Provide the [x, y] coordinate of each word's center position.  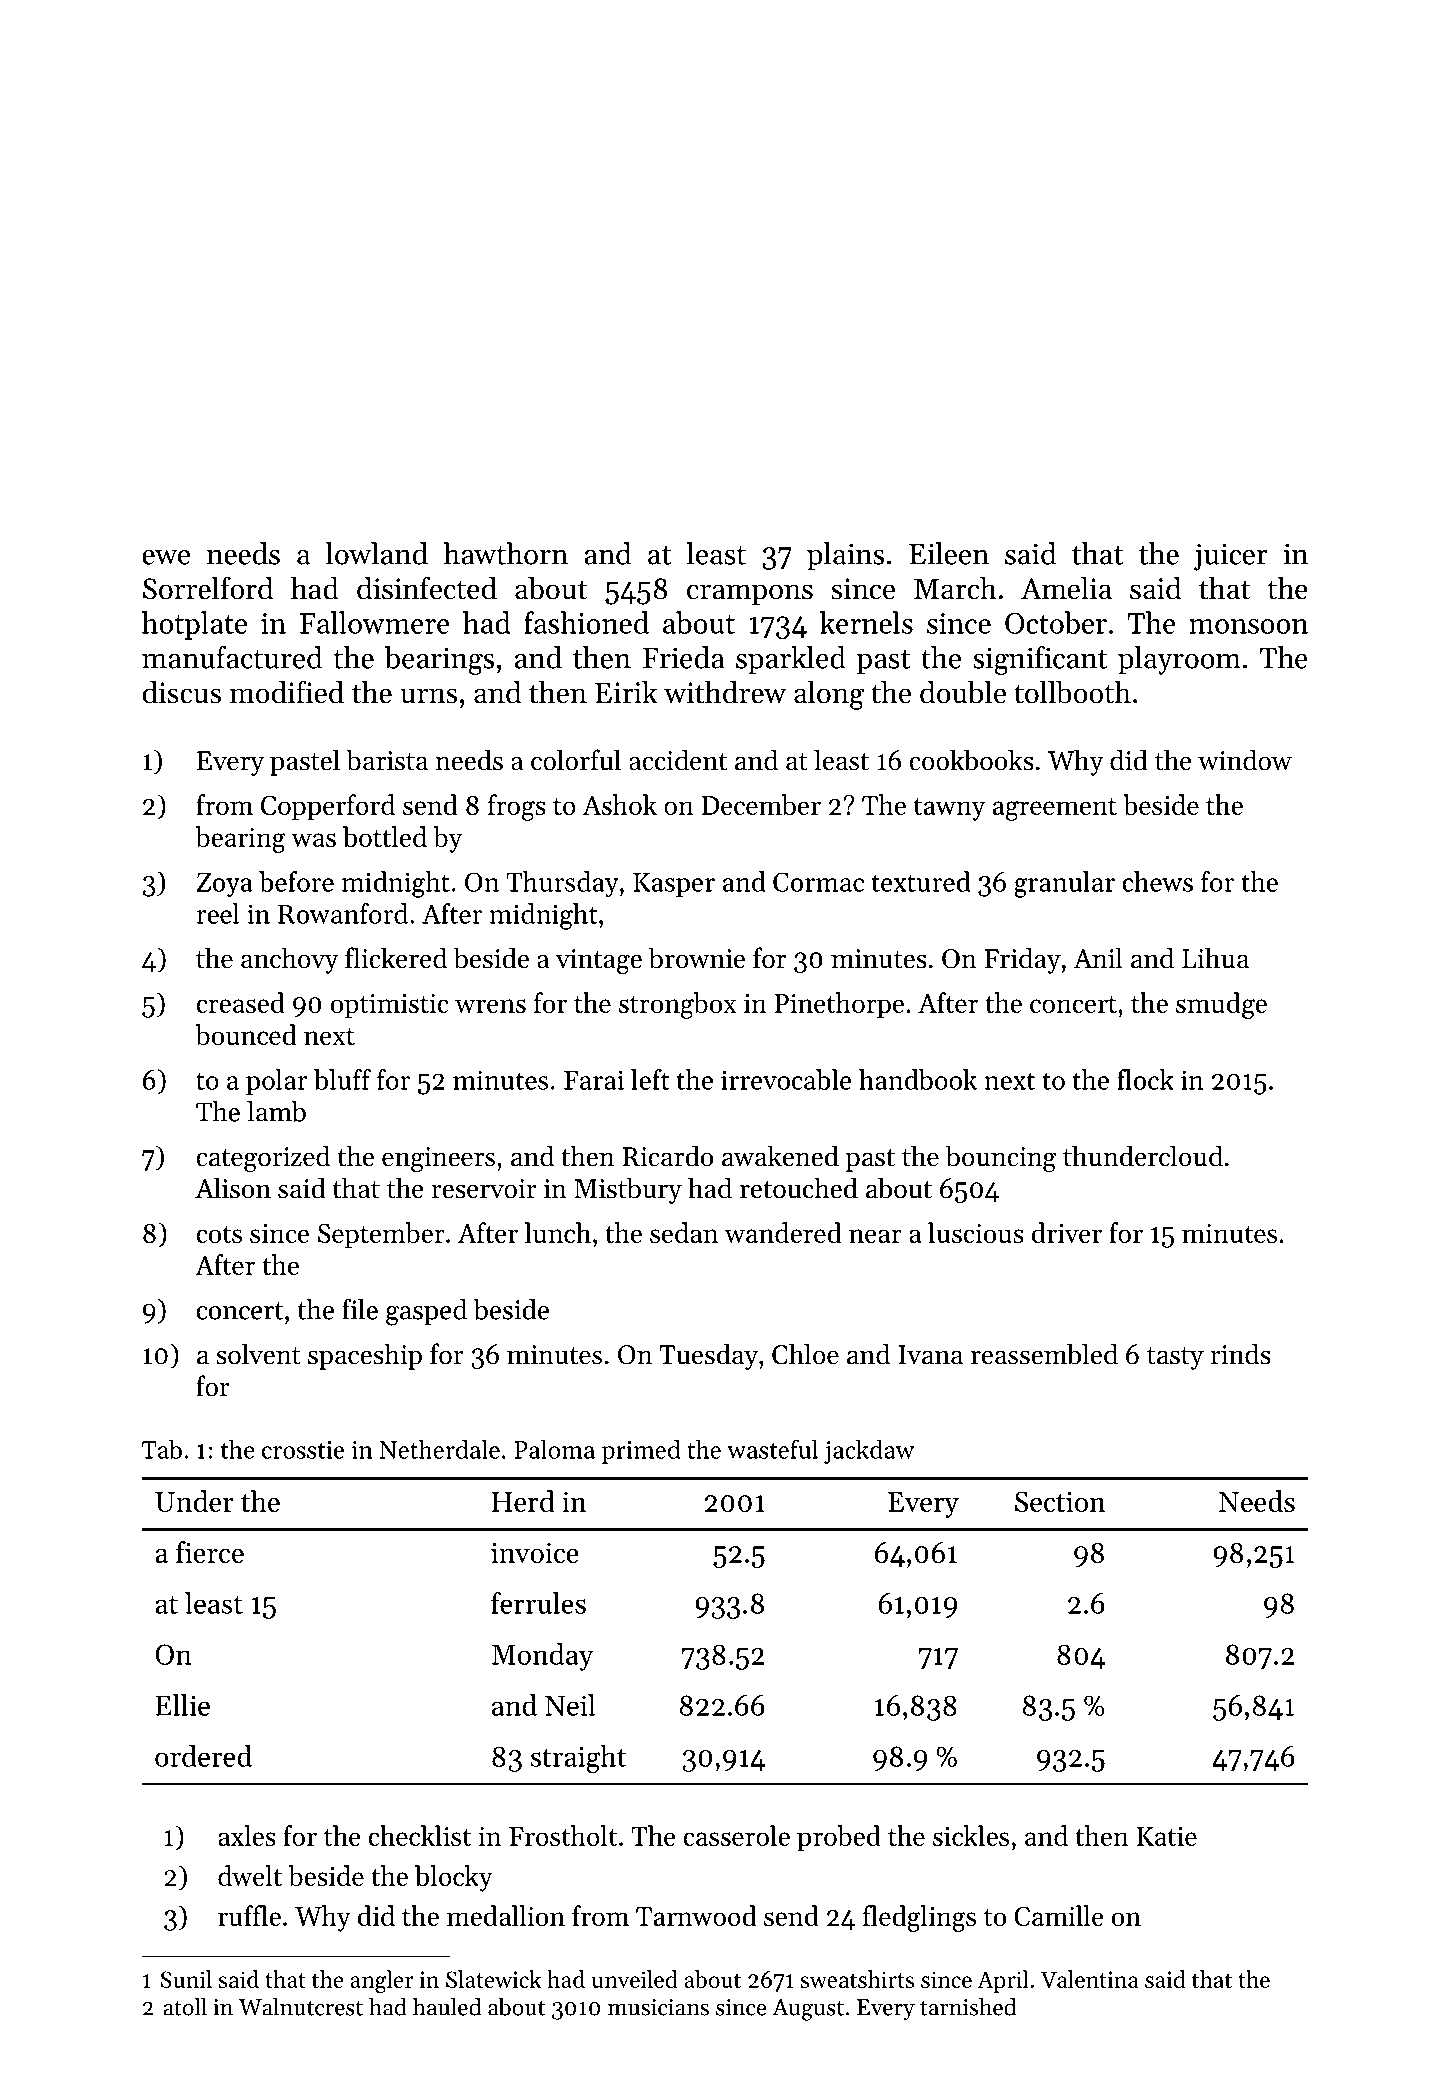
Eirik [626, 692]
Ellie [182, 1705]
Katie [1166, 1836]
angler [382, 1981]
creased [240, 1002]
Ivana [930, 1355]
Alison [233, 1188]
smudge [1221, 1005]
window [1245, 760]
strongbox [678, 1005]
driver [1067, 1232]
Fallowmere [375, 622]
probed [839, 1838]
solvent [258, 1354]
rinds [1240, 1354]
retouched [799, 1188]
